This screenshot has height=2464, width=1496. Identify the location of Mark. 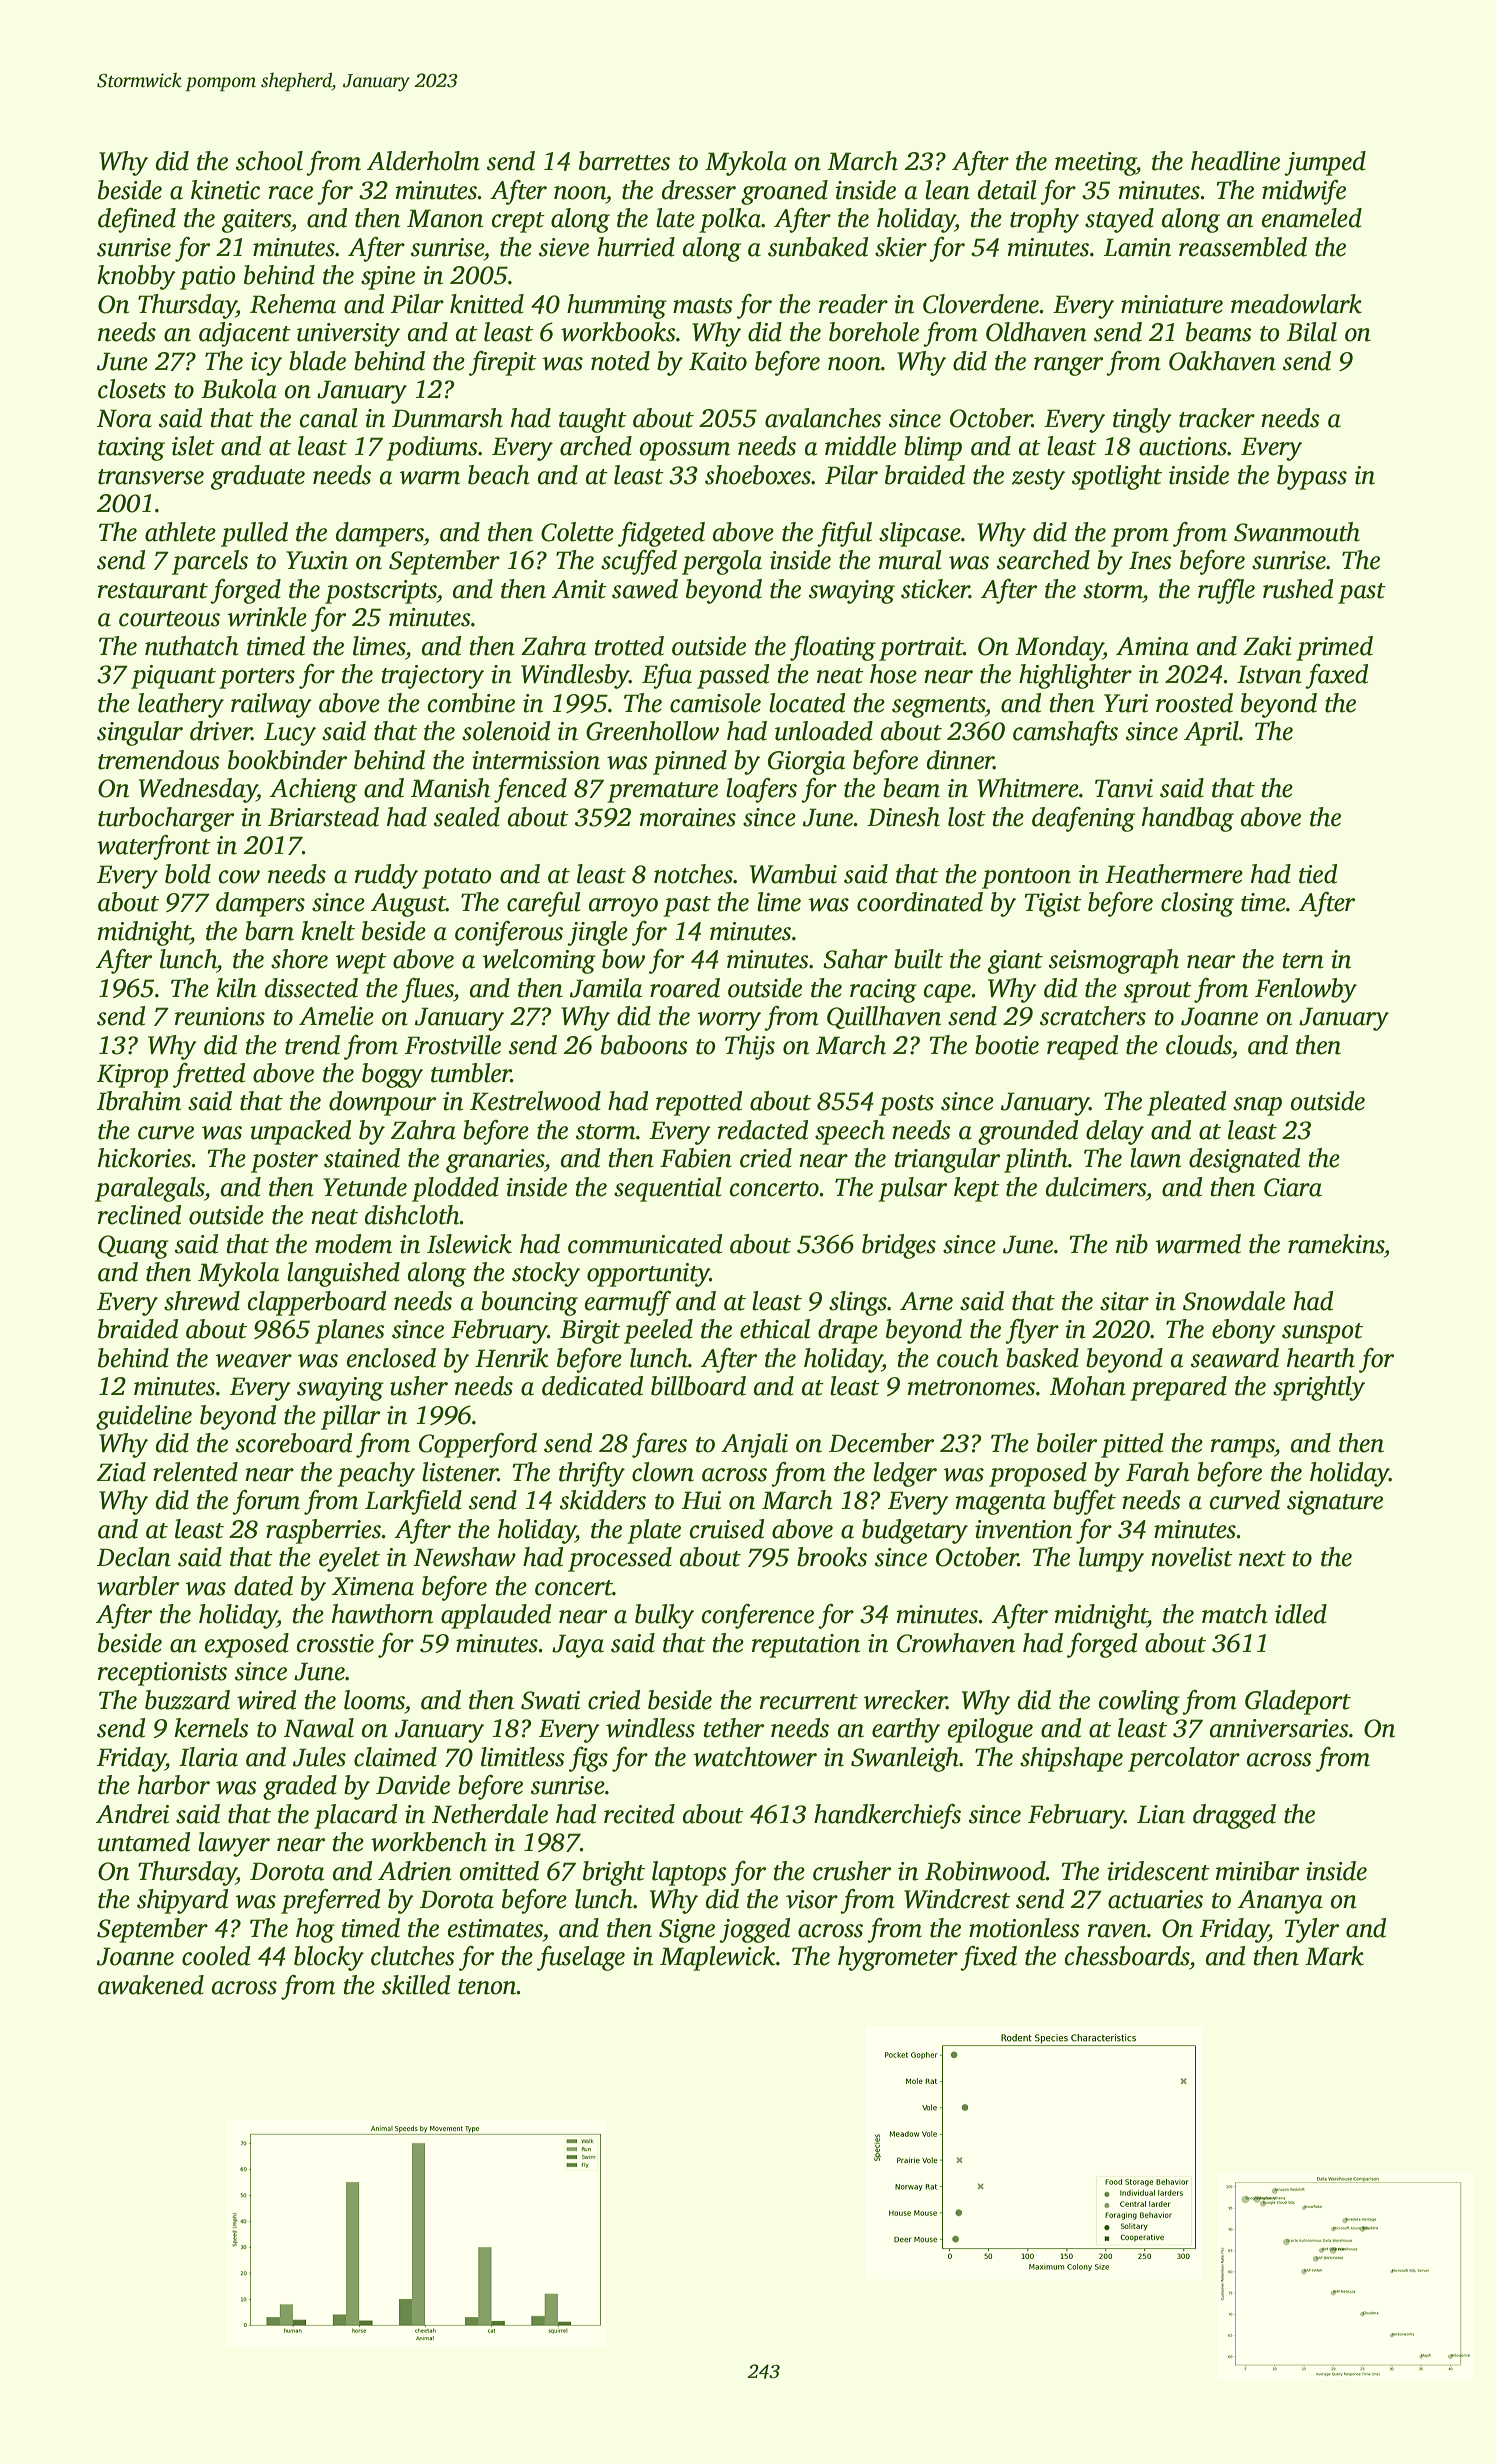
(1334, 1956).
